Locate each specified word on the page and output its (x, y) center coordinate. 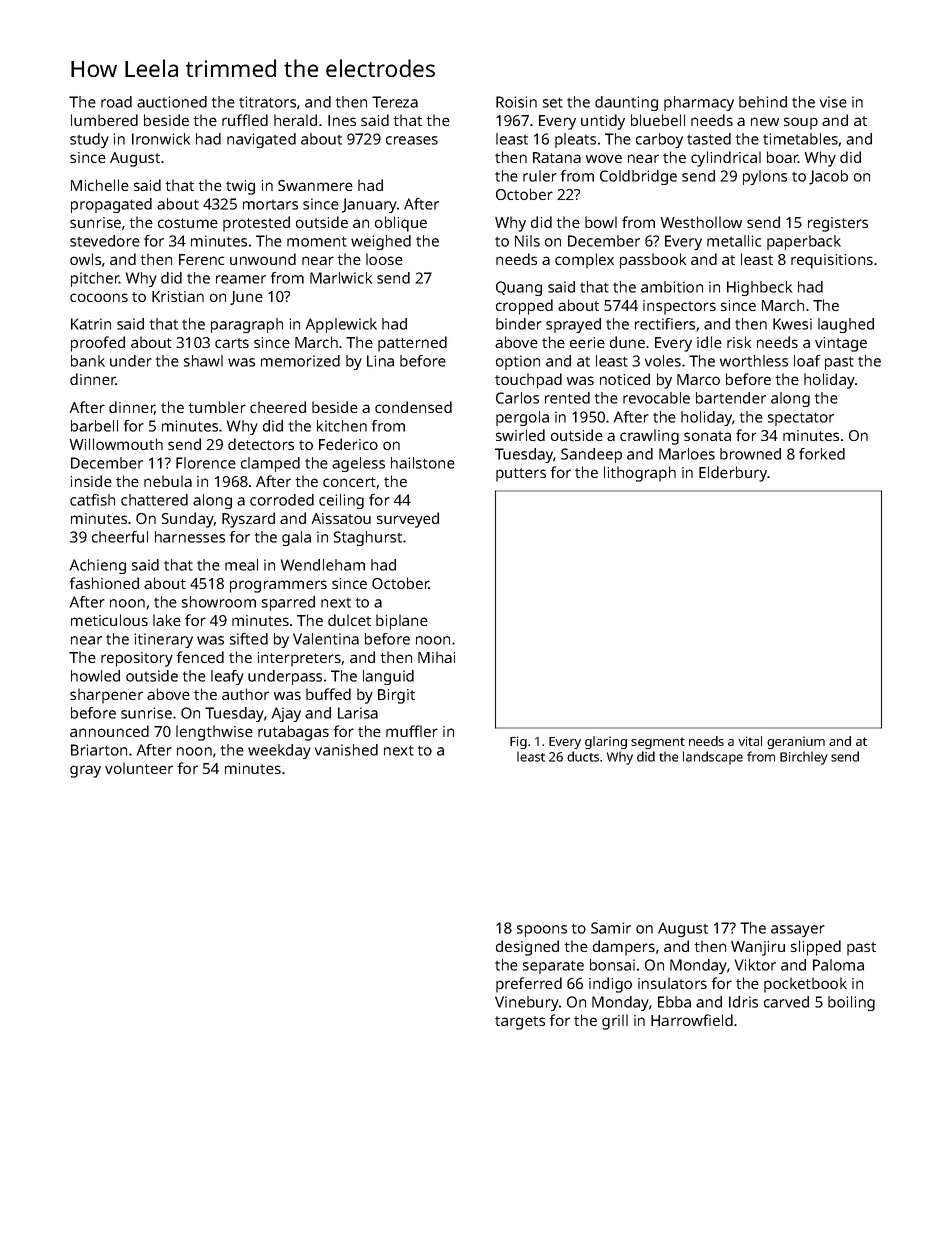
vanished (346, 750)
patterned (412, 344)
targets (520, 1023)
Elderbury (733, 474)
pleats (575, 140)
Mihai (436, 657)
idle (709, 342)
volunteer (139, 768)
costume (188, 223)
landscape (713, 758)
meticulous (109, 620)
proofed (98, 344)
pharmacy (699, 103)
